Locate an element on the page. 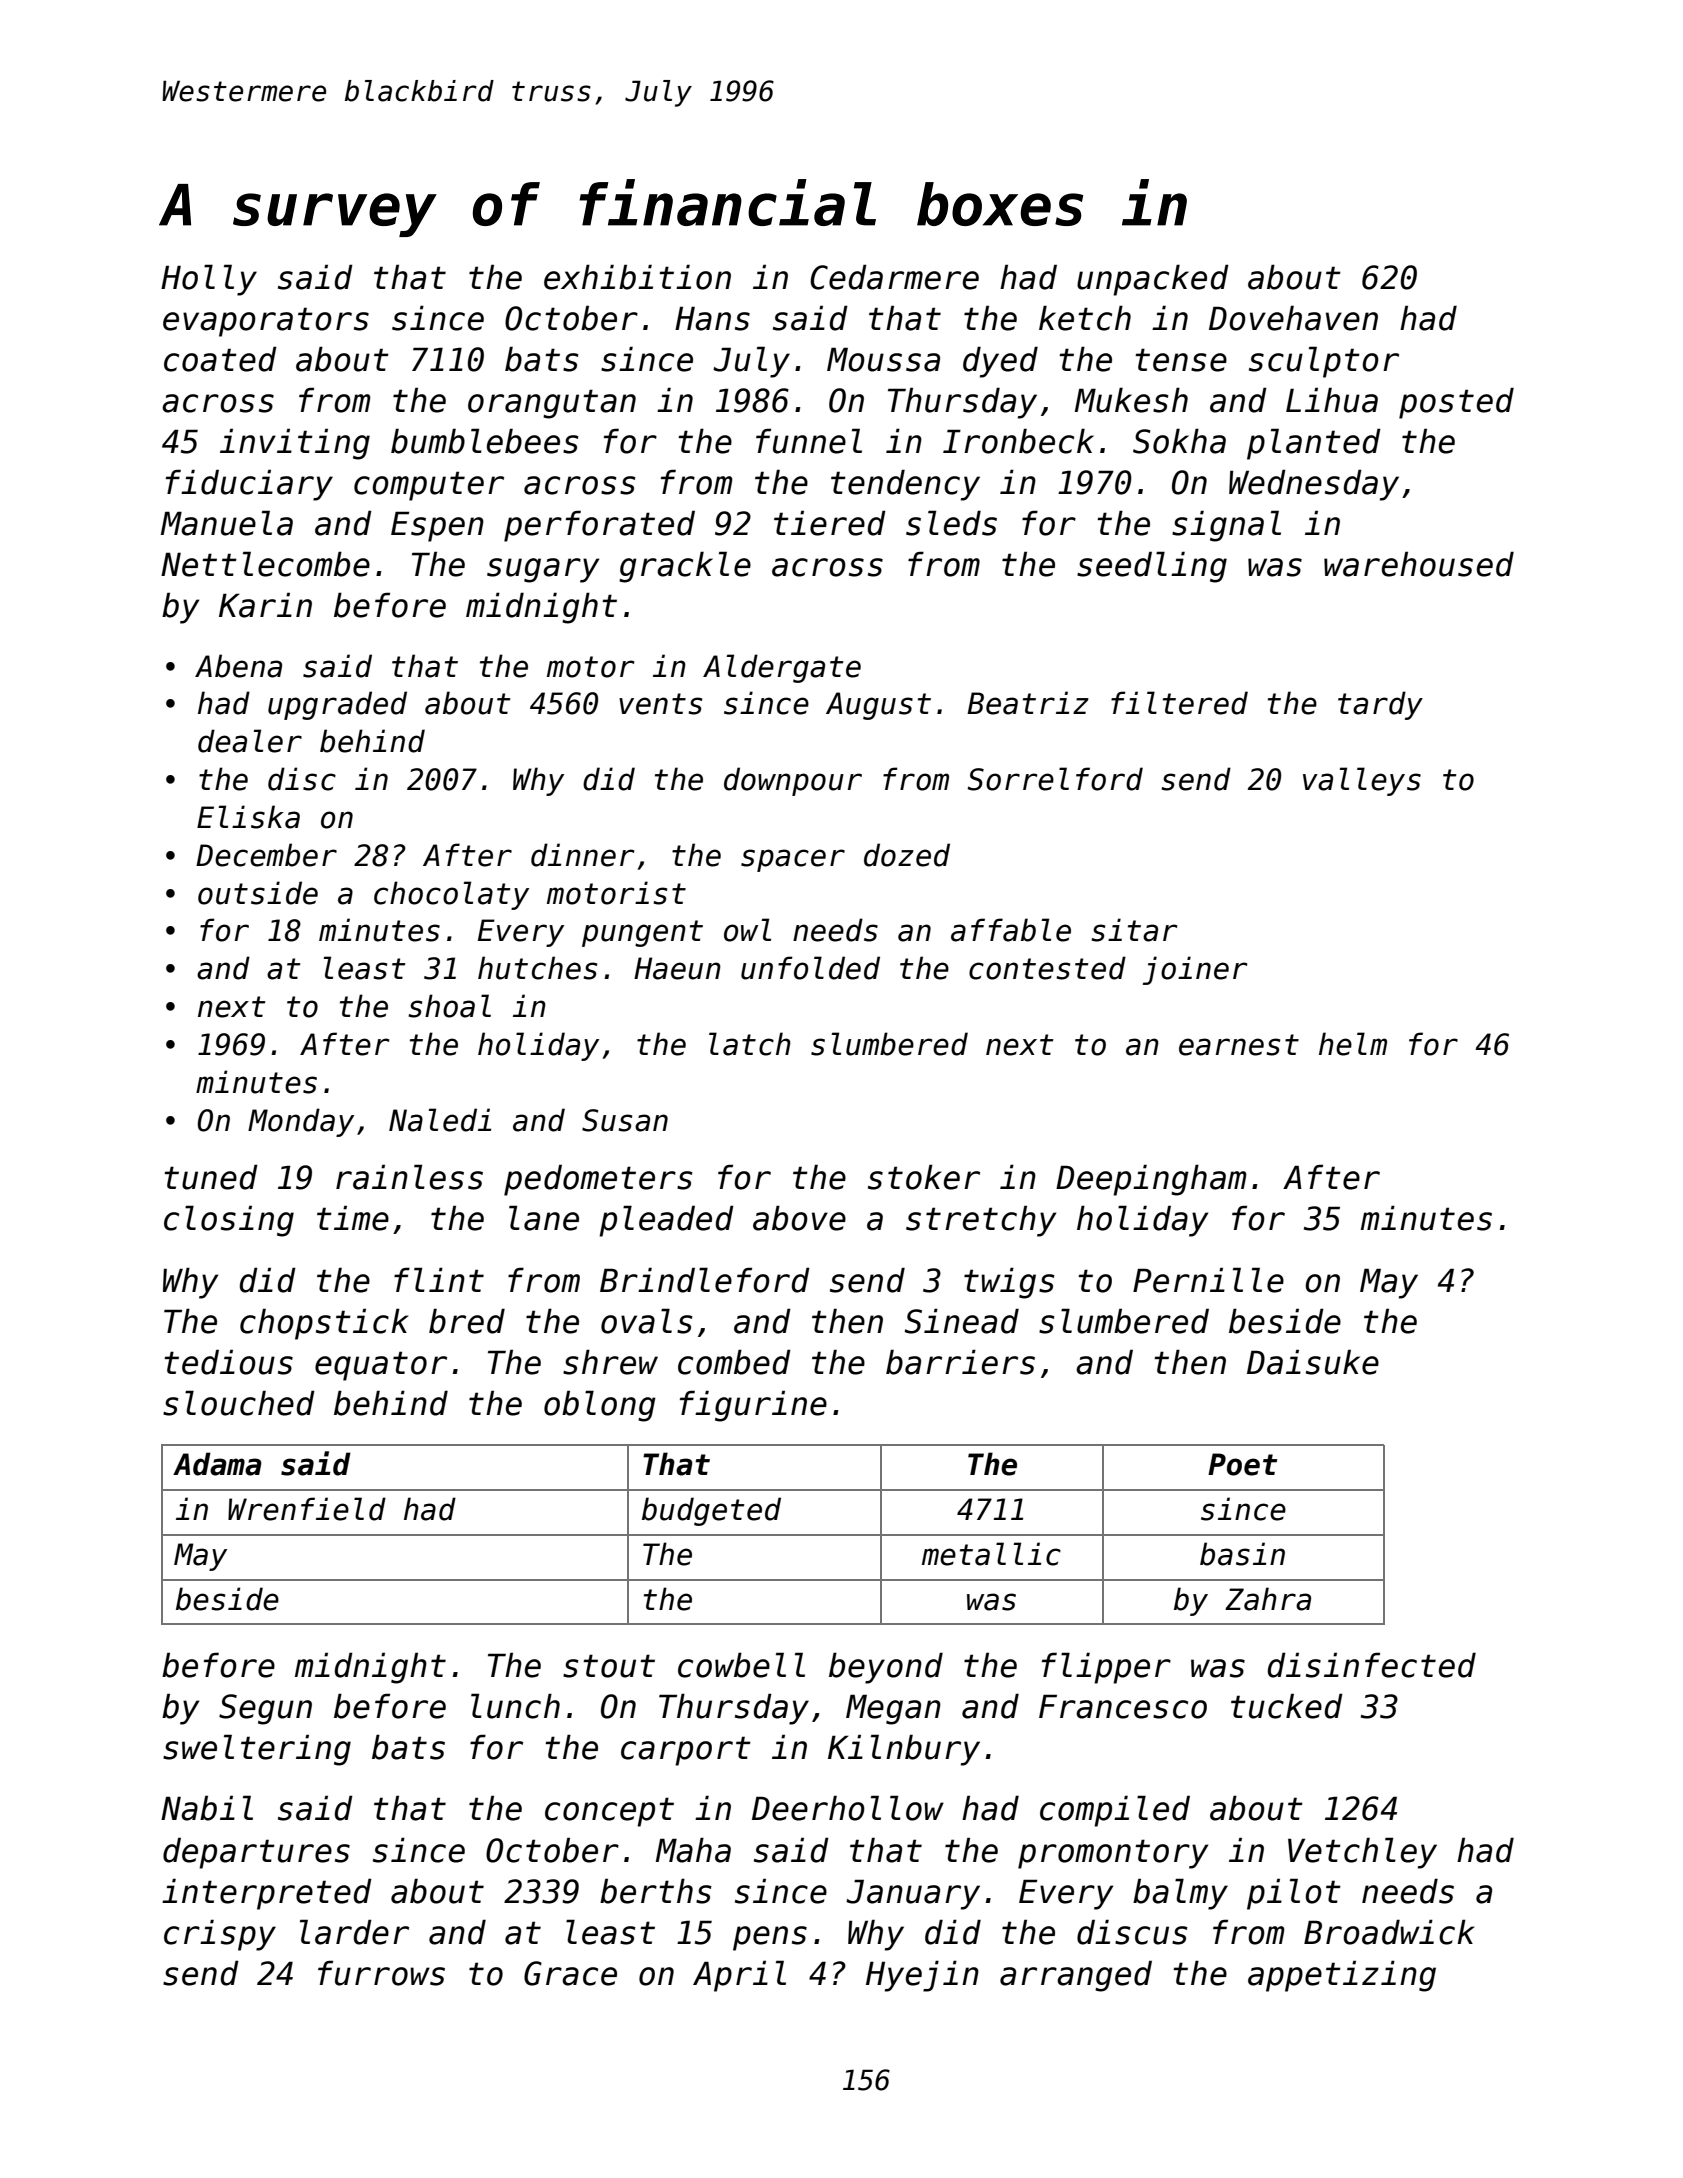  chocolaty is located at coordinates (451, 895).
